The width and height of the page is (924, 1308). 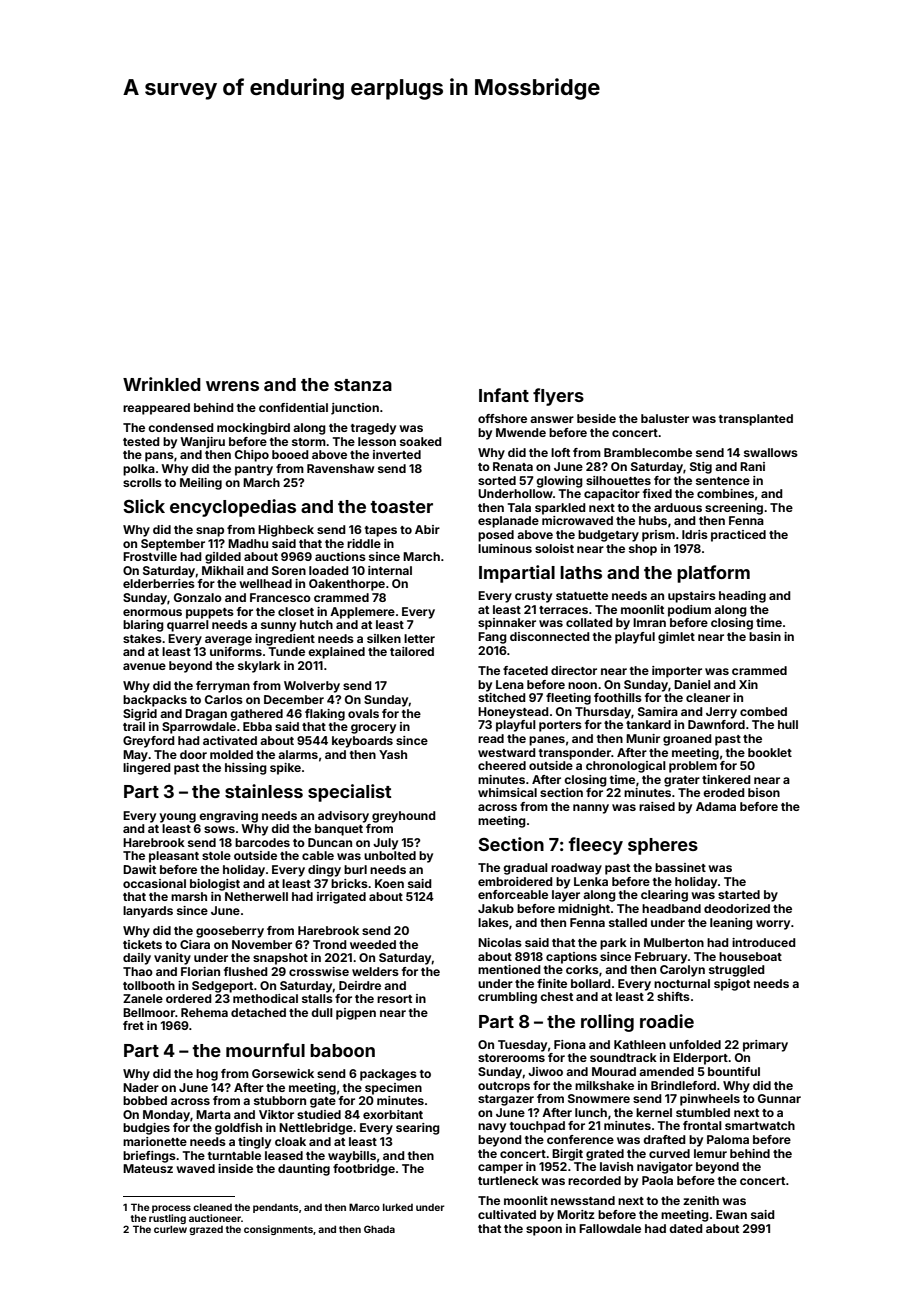 What do you see at coordinates (491, 738) in the page?
I see `read` at bounding box center [491, 738].
